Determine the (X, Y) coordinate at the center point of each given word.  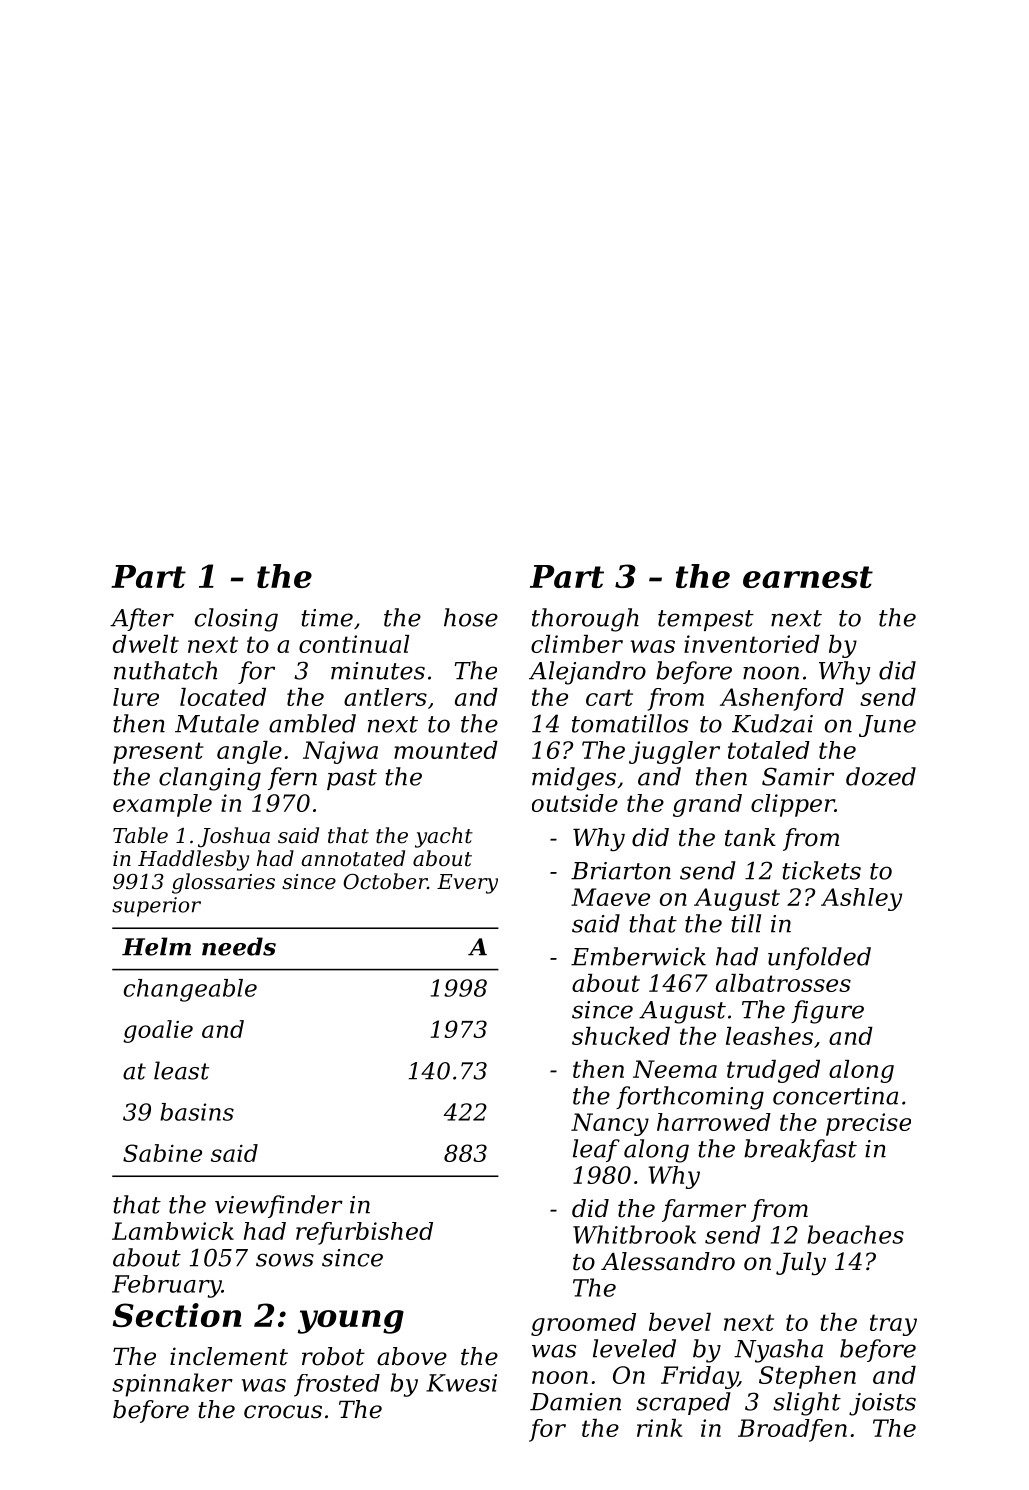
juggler (674, 752)
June (887, 726)
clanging (210, 779)
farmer (704, 1210)
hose (471, 617)
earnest (808, 577)
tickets (821, 870)
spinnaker (172, 1385)
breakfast (800, 1150)
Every (467, 884)
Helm (156, 946)
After (142, 619)
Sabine (162, 1153)
